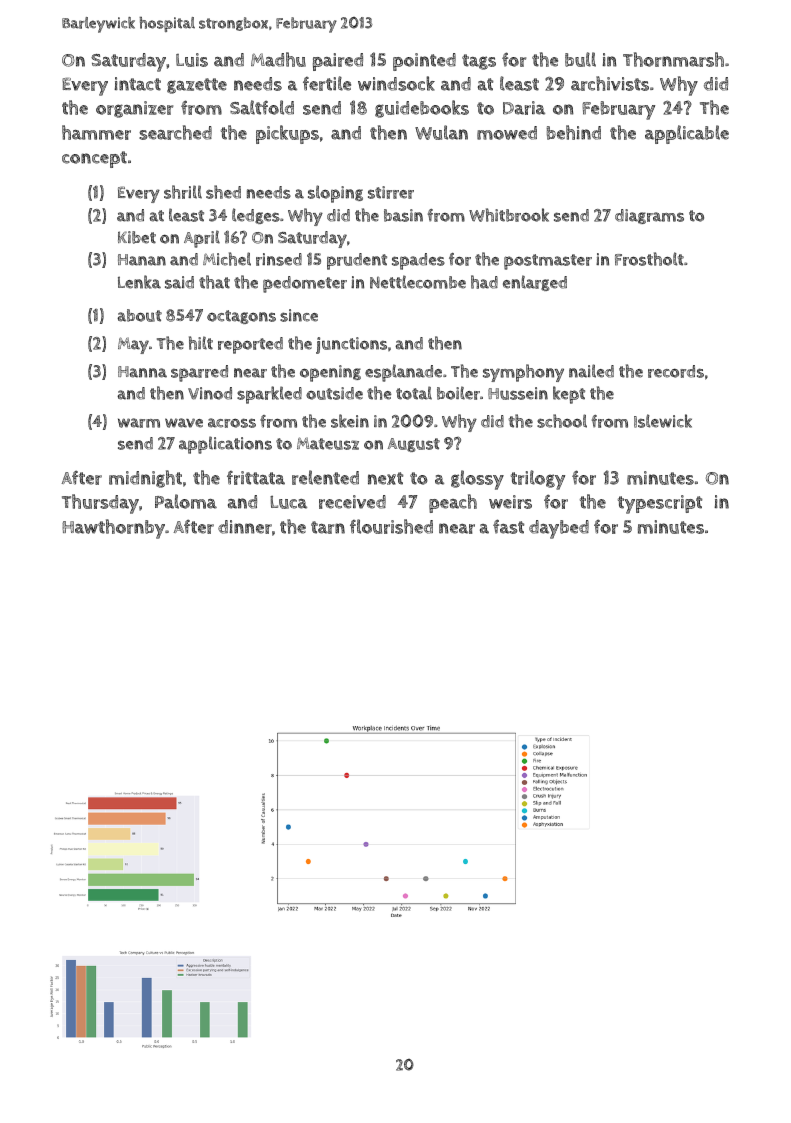 This document has width=791, height=1123. I want to click on pickups, so click(287, 134).
